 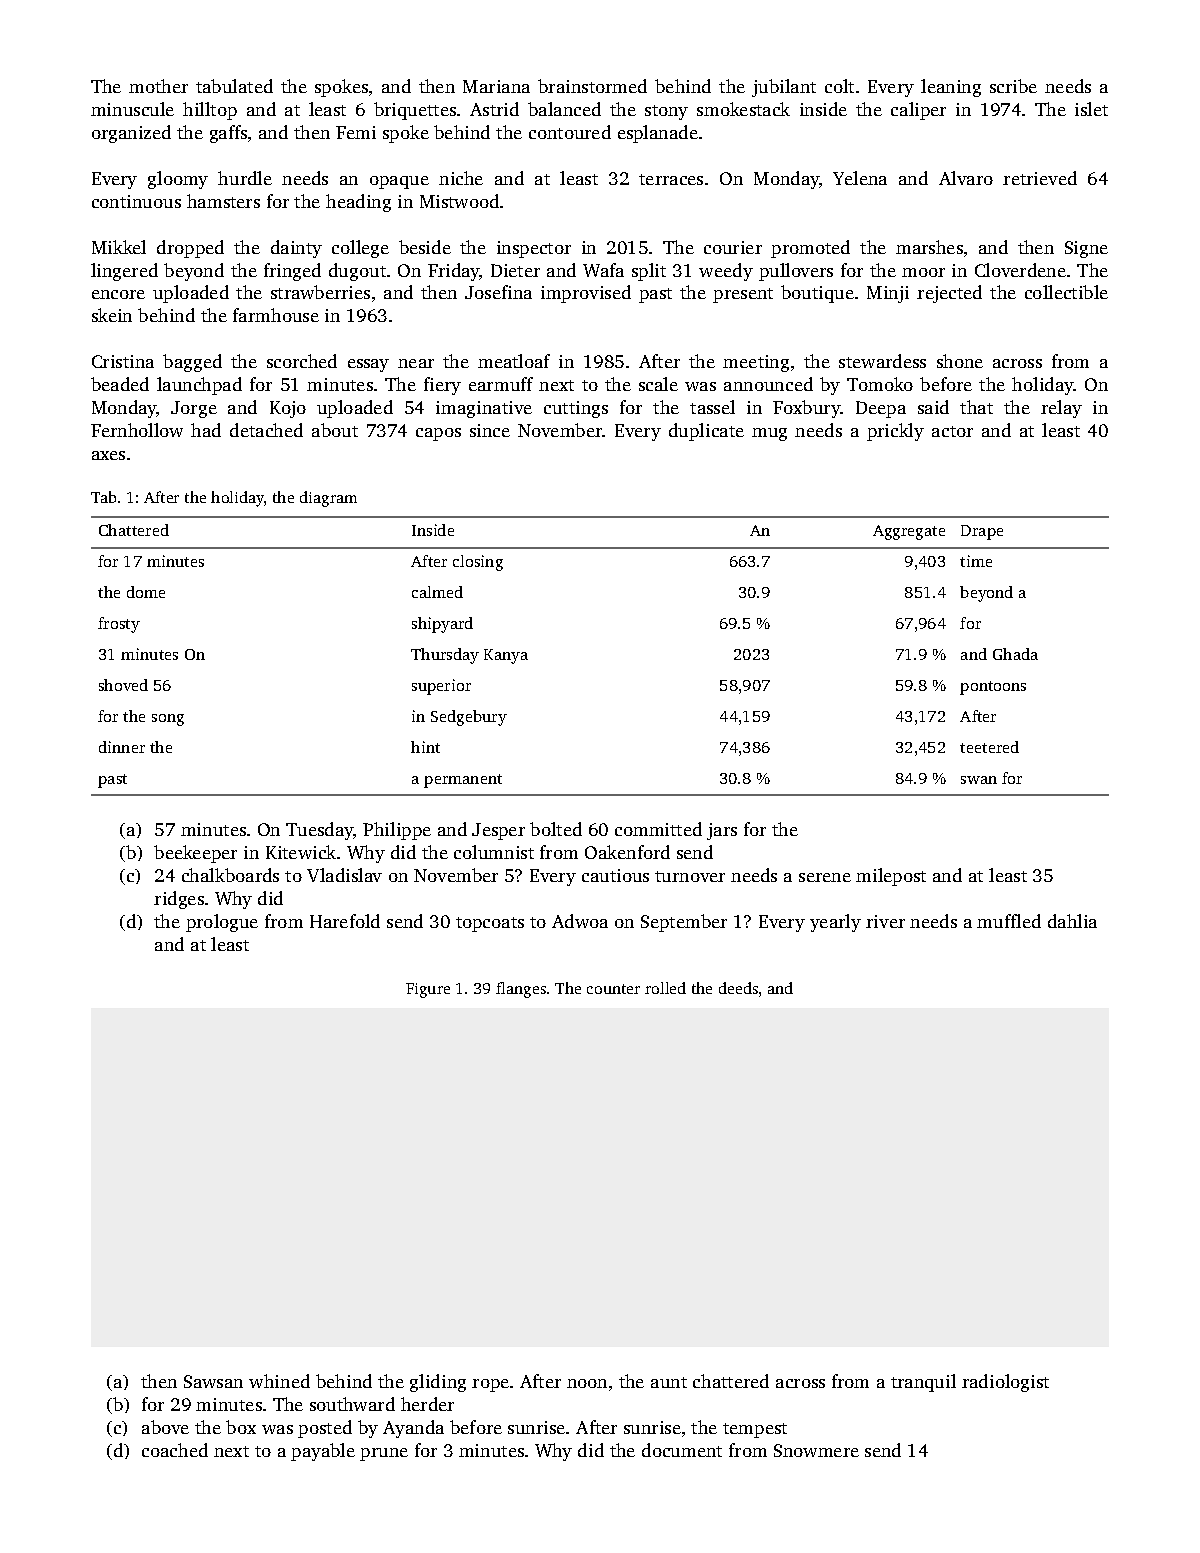 I want to click on scribe, so click(x=1013, y=86).
